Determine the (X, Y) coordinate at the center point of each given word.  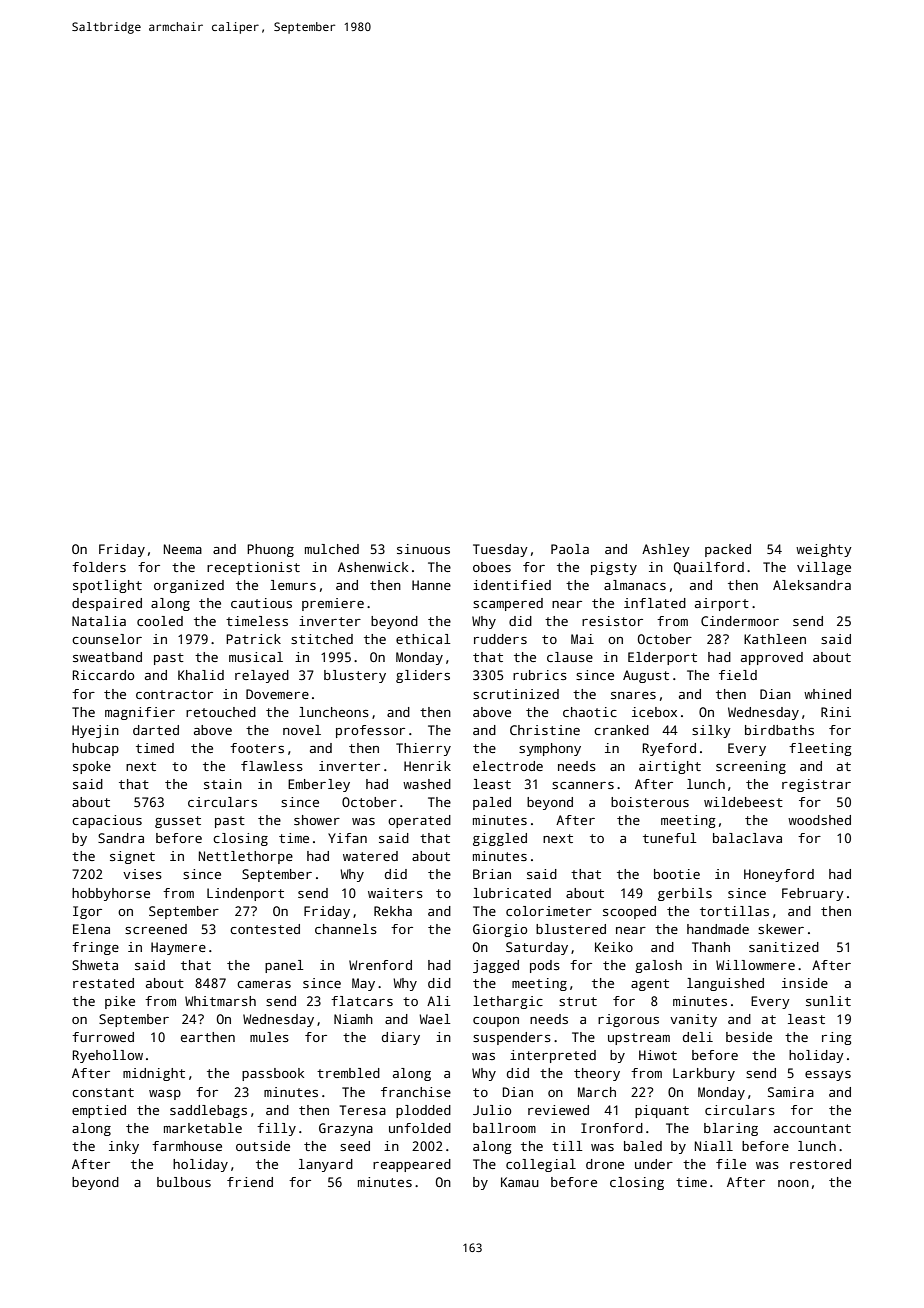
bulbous (184, 1182)
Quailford (709, 568)
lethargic (508, 1002)
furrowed (103, 1037)
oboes (492, 567)
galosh (658, 966)
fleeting (820, 749)
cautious (261, 603)
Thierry (423, 749)
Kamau (520, 1182)
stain (223, 784)
